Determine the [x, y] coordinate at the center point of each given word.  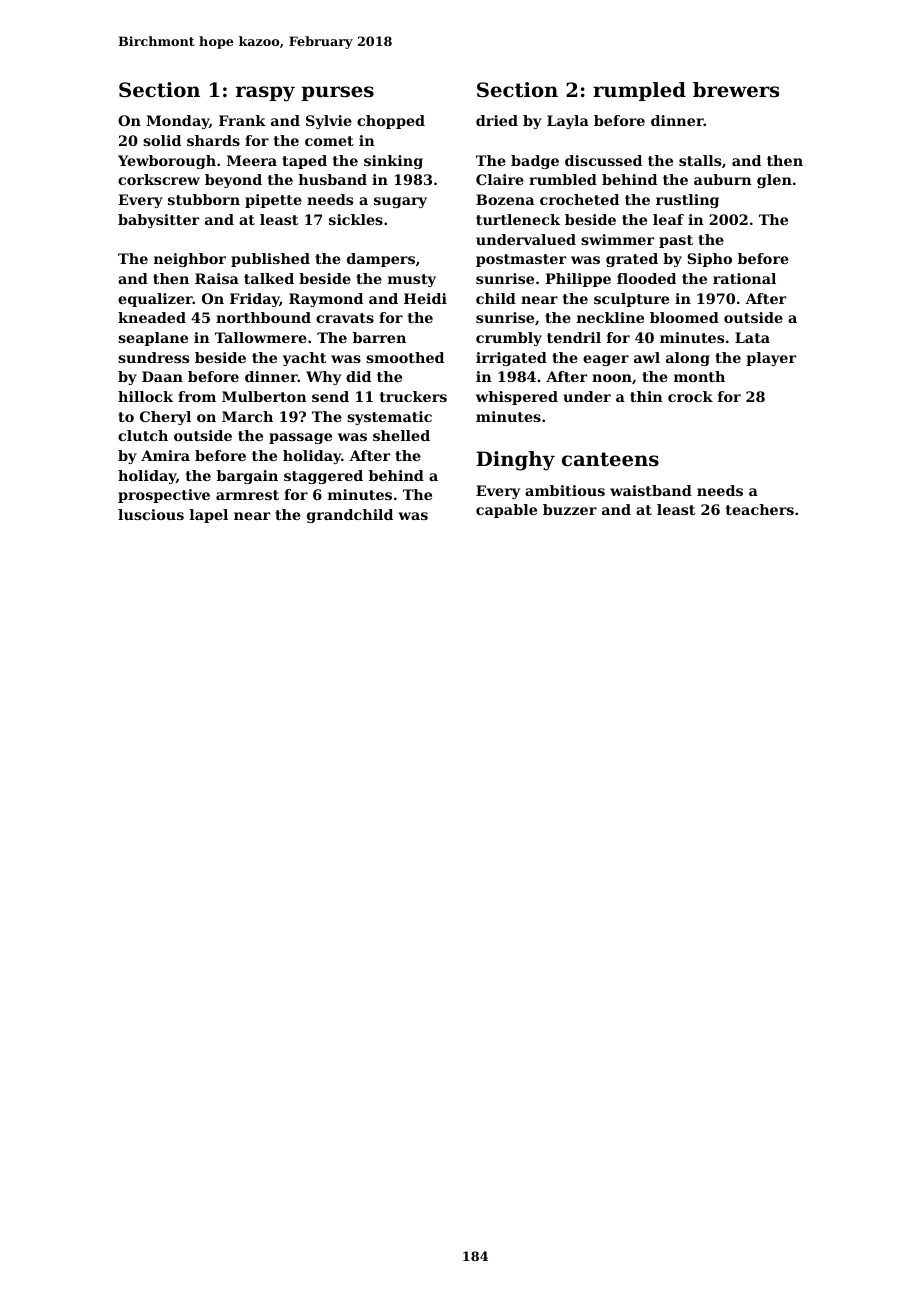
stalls [700, 160]
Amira [165, 455]
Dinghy [515, 461]
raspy [265, 94]
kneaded [152, 317]
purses [337, 93]
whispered [517, 398]
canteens [610, 459]
